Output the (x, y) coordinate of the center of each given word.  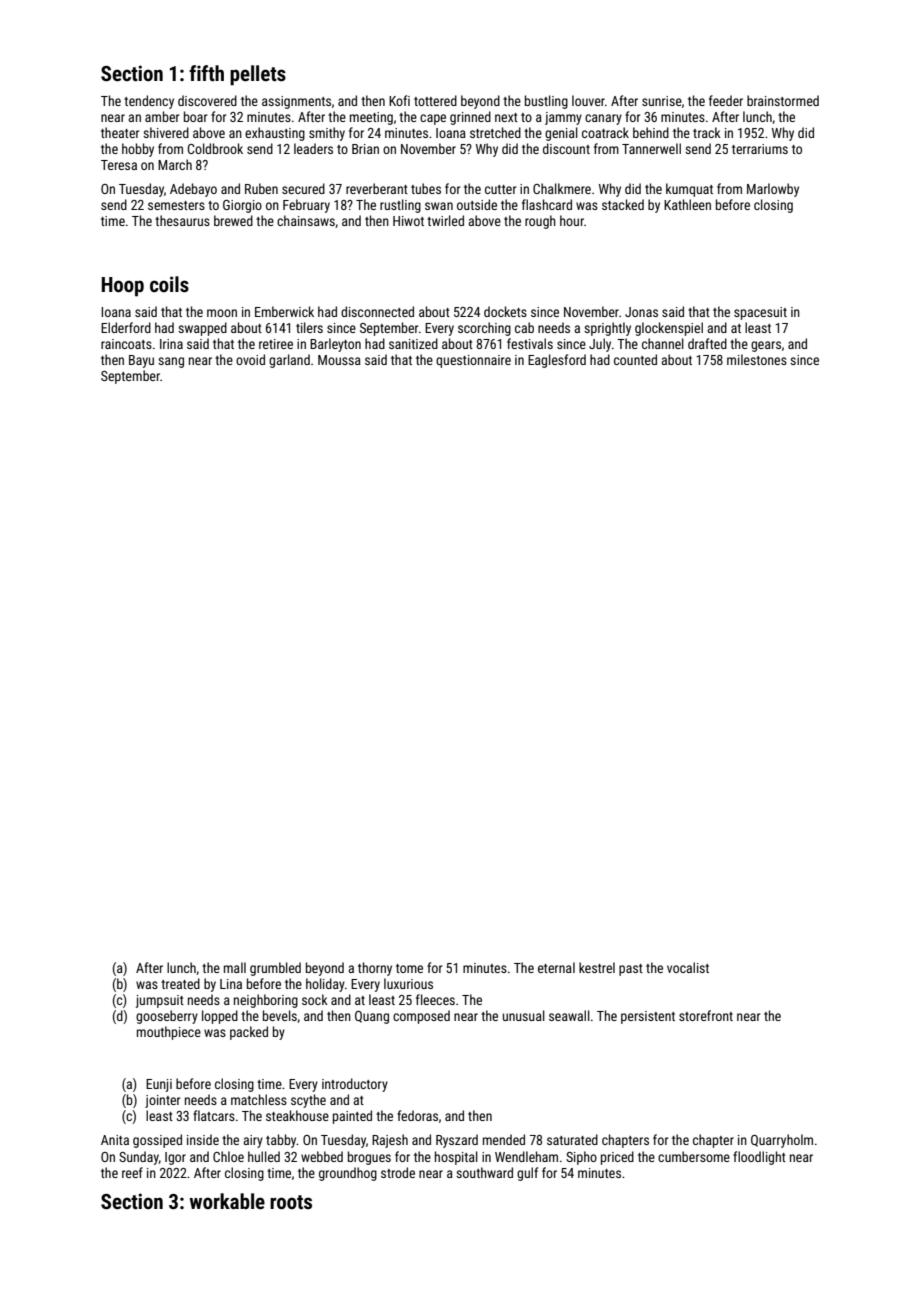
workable (227, 1201)
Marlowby (773, 190)
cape (433, 119)
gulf (527, 1174)
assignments (296, 102)
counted (635, 359)
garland (289, 361)
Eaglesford (557, 361)
